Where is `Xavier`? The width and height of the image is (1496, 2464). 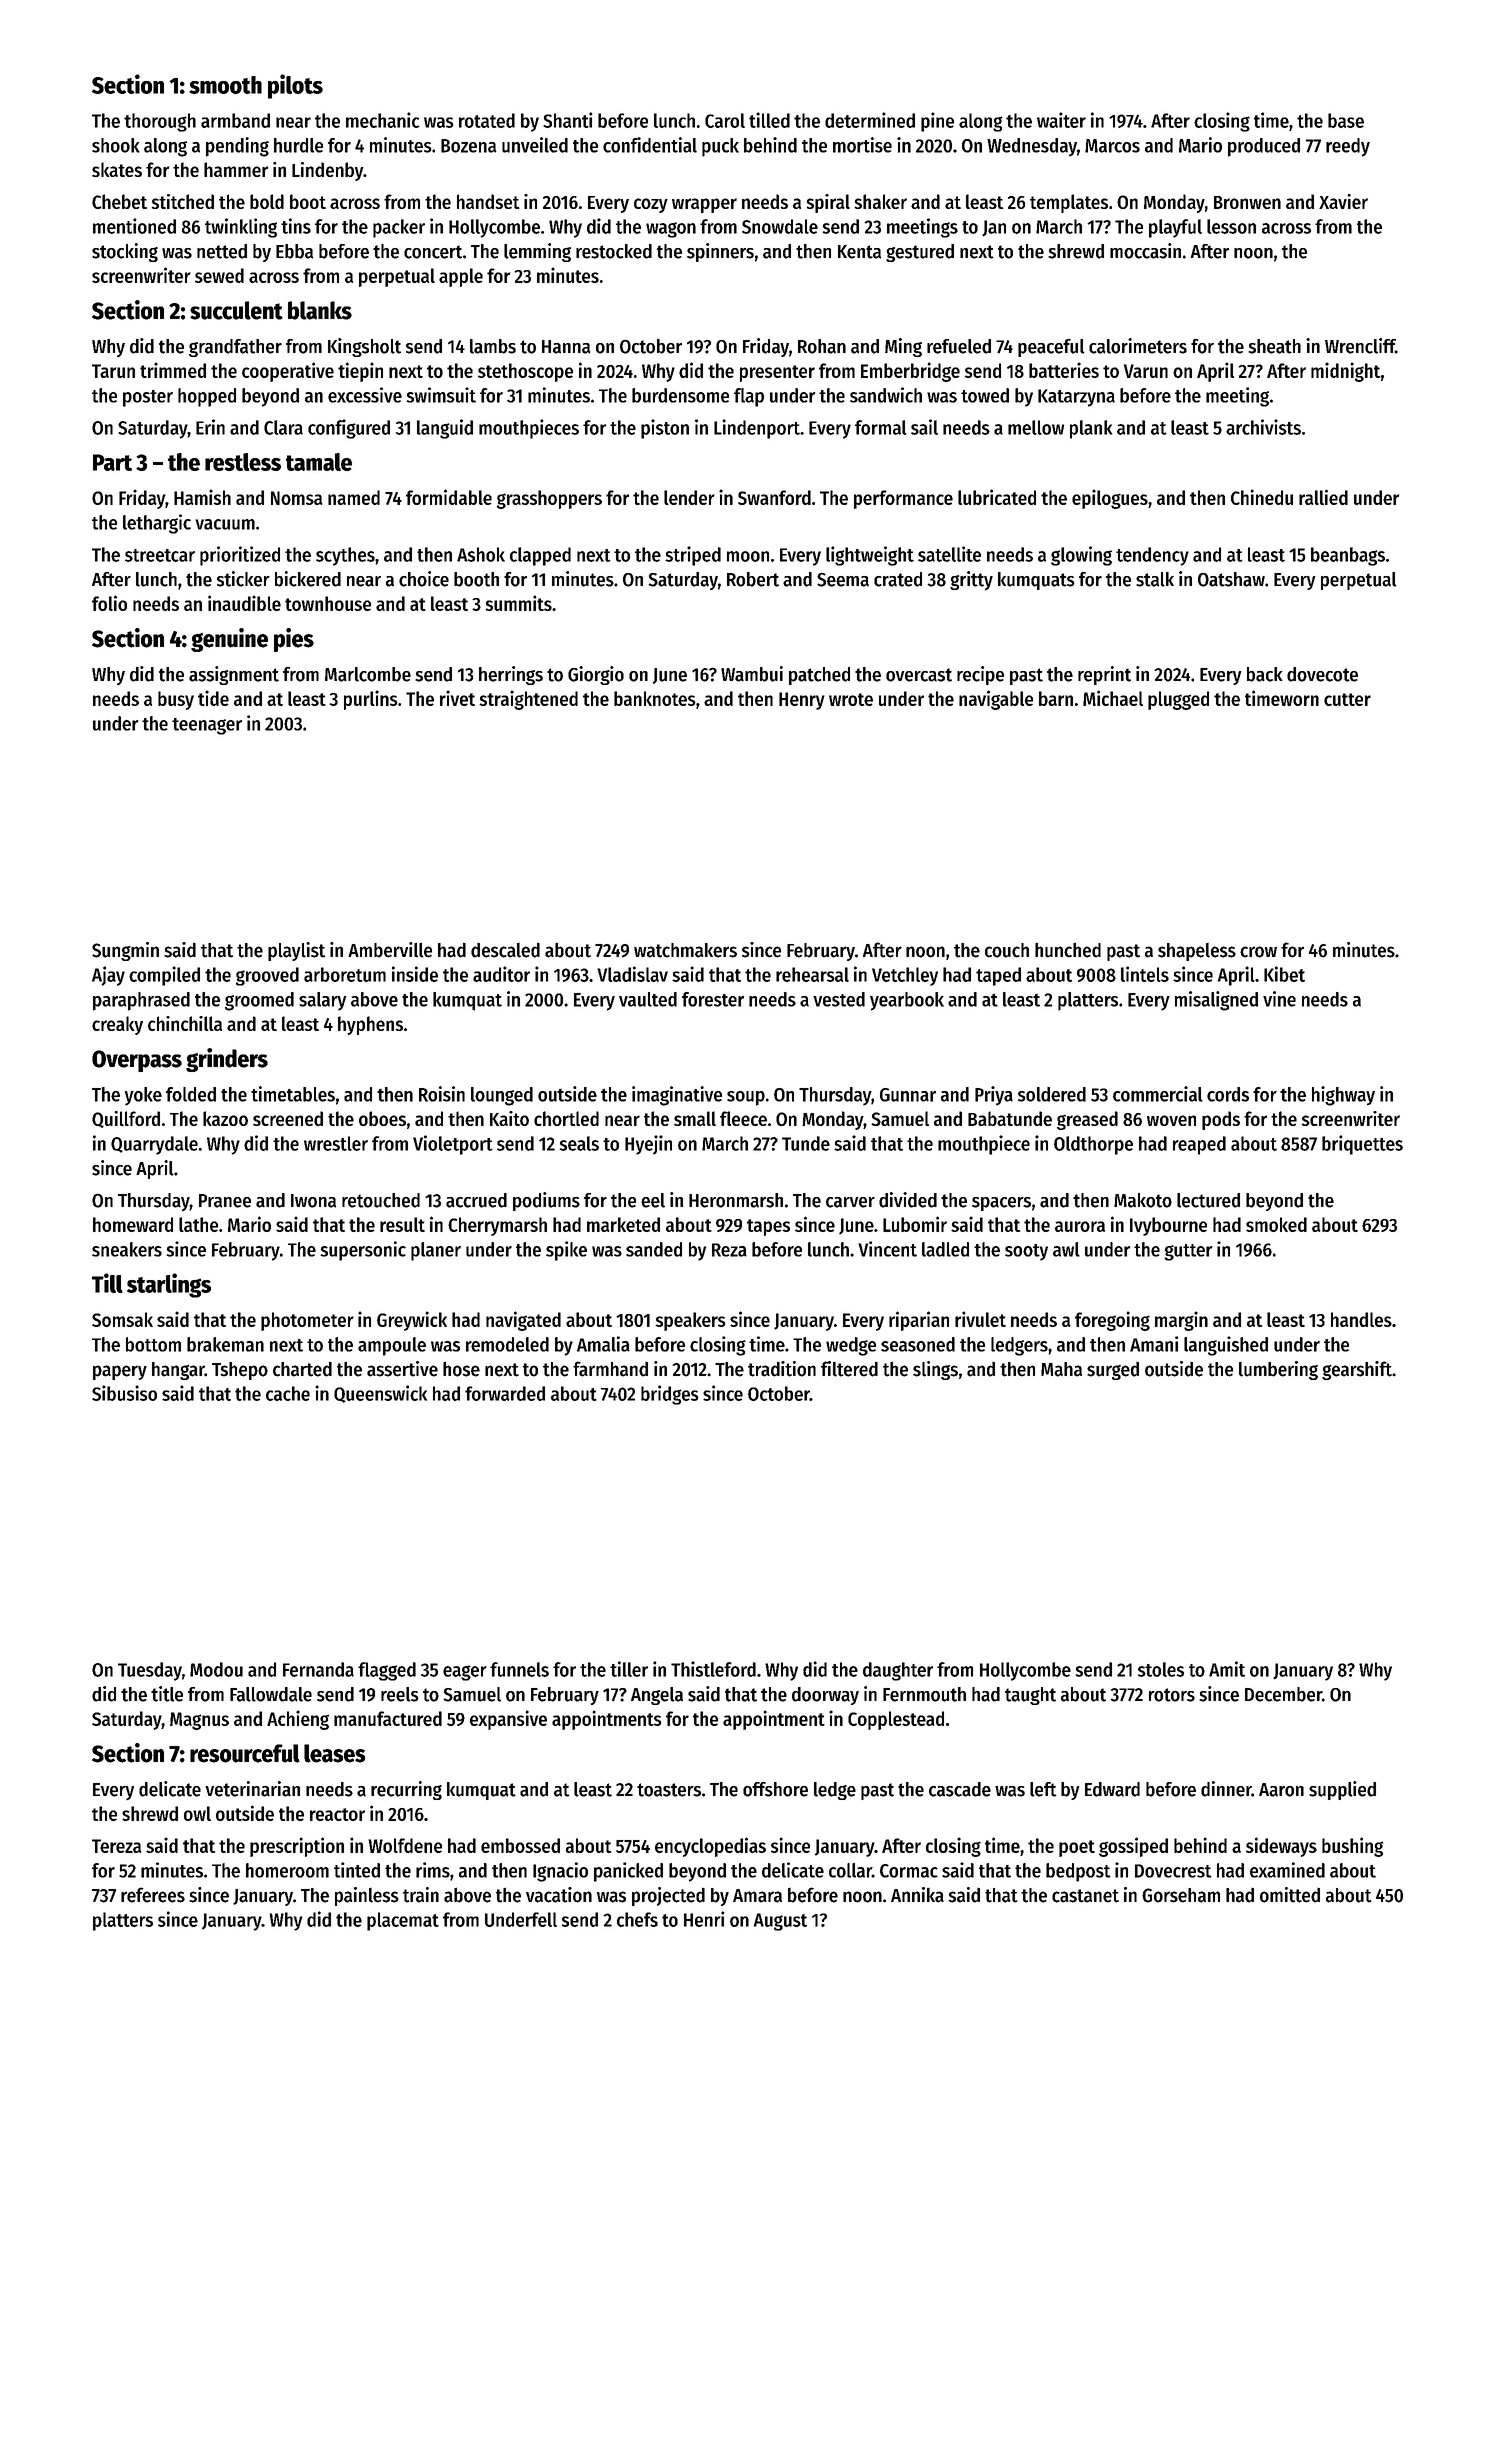
Xavier is located at coordinates (1343, 201).
